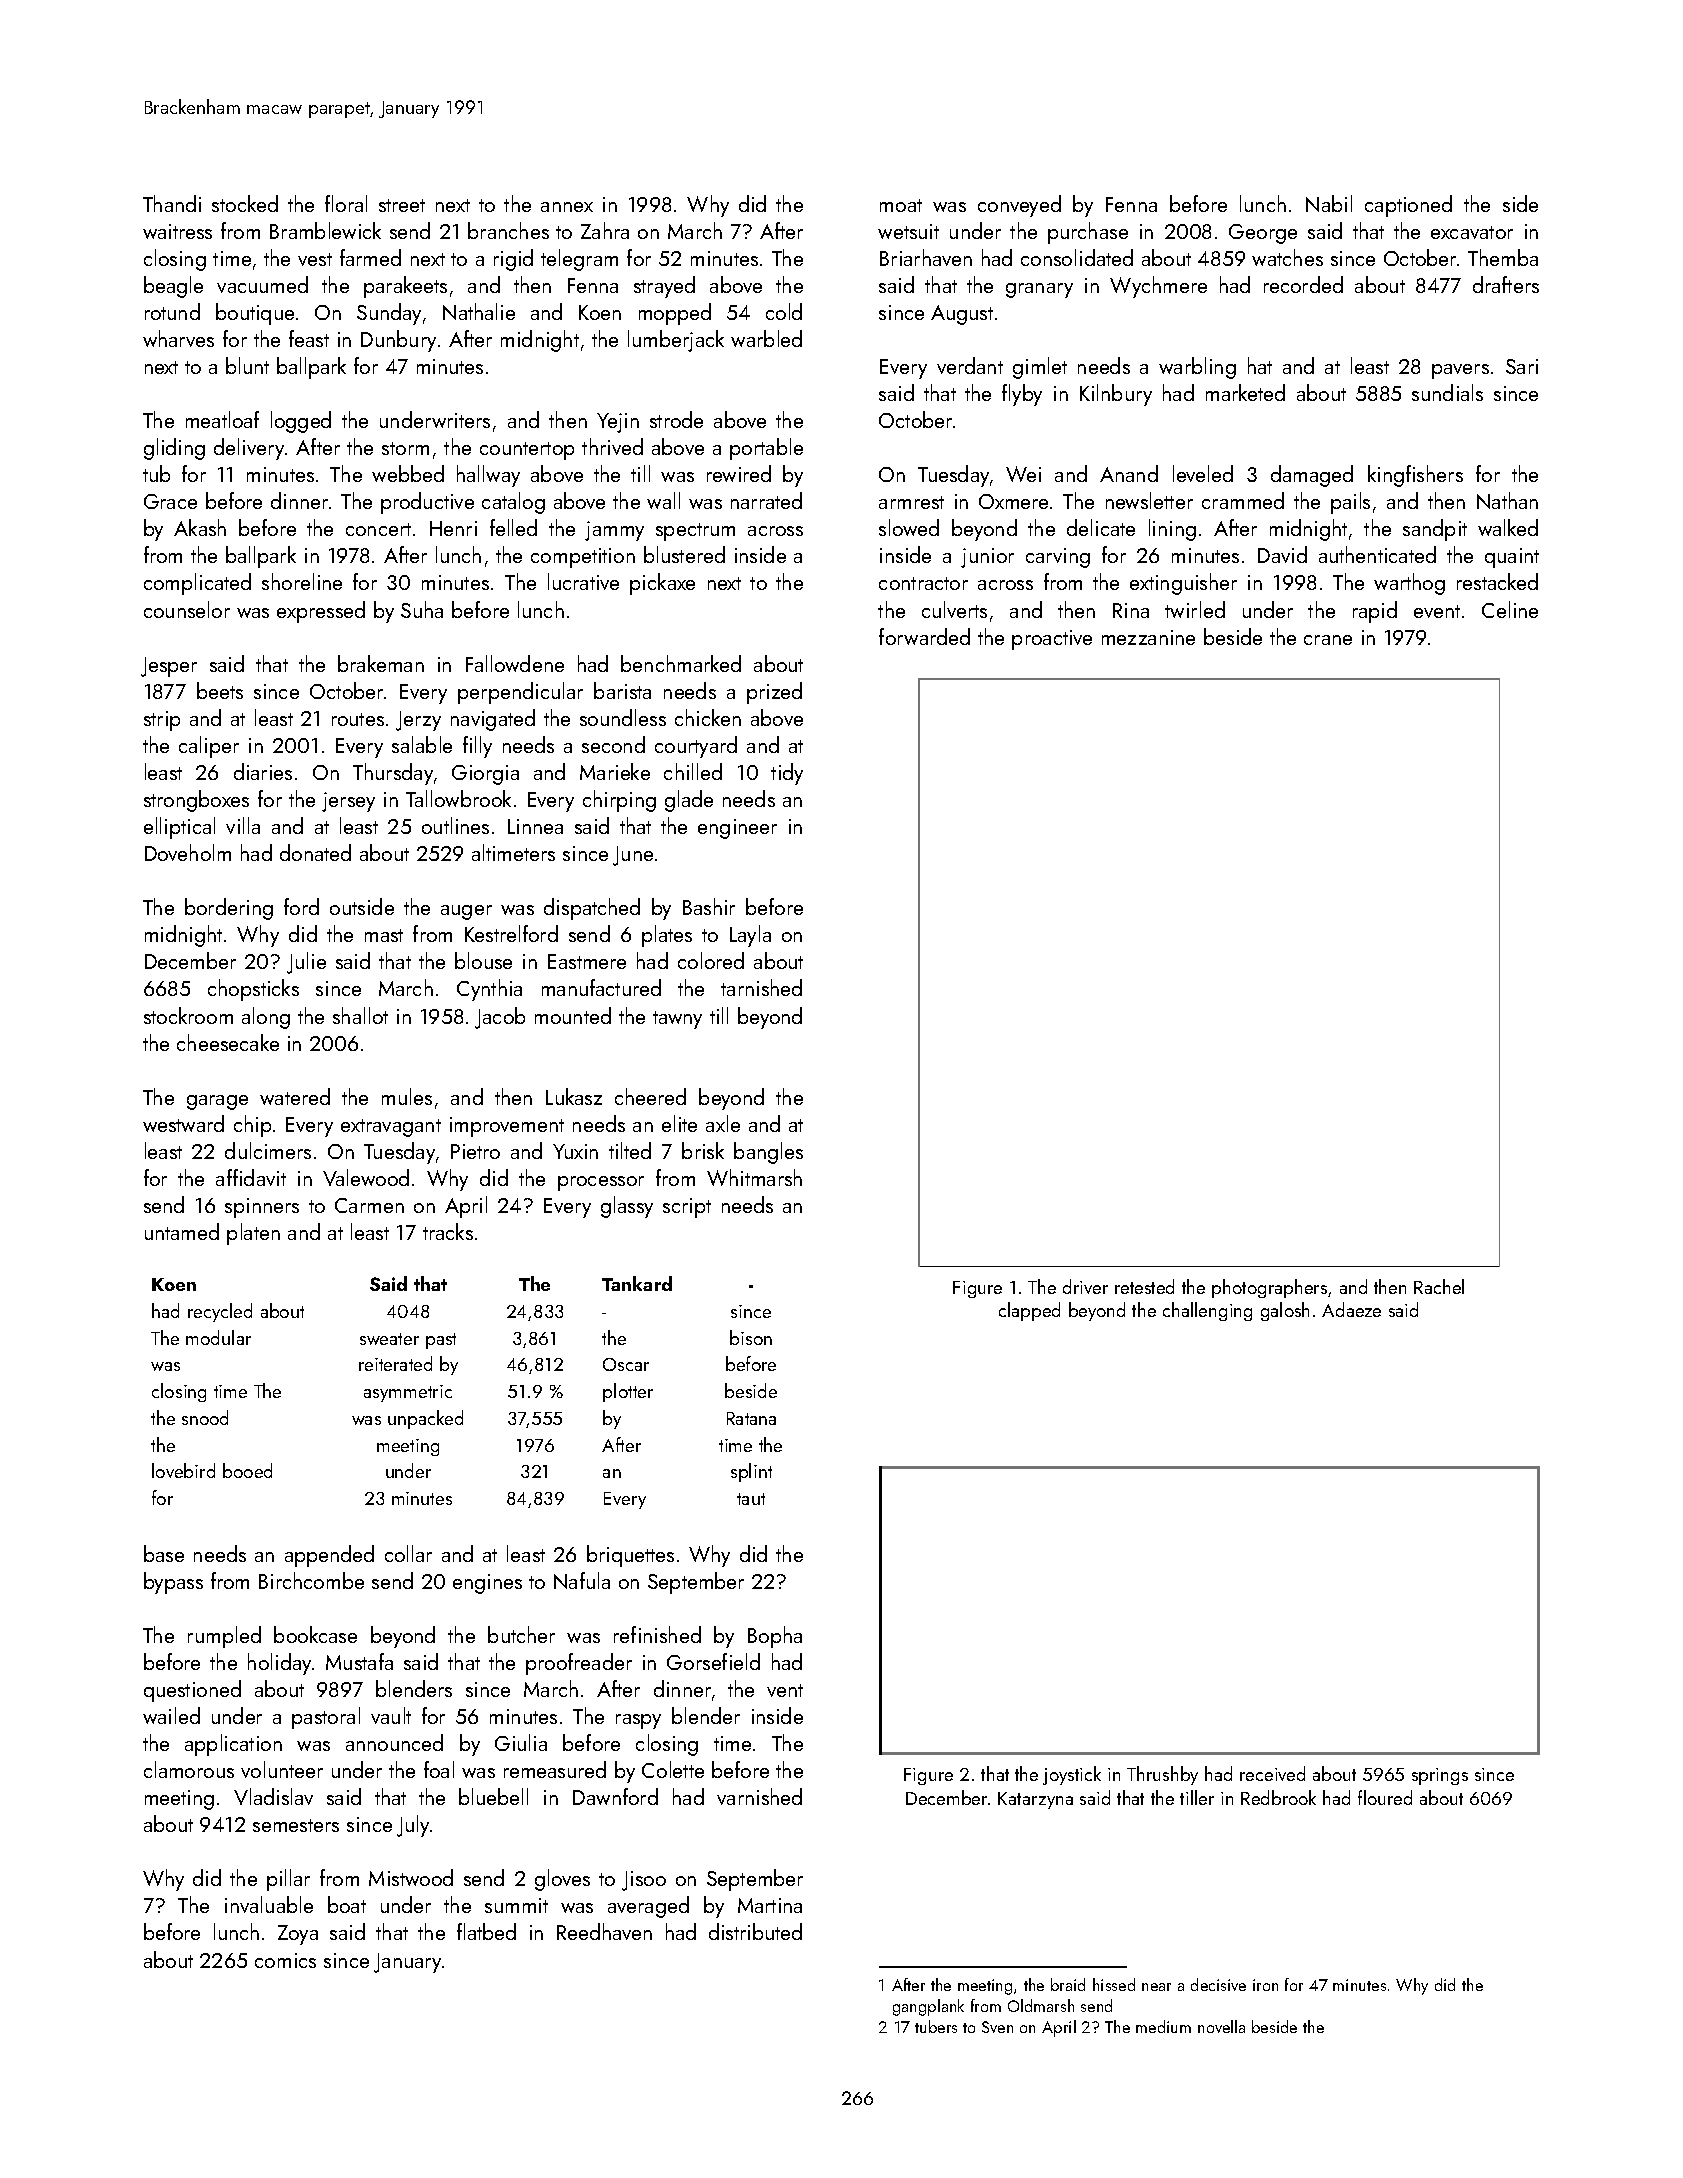 The image size is (1683, 2178). What do you see at coordinates (1439, 1286) in the document?
I see `Rachel` at bounding box center [1439, 1286].
